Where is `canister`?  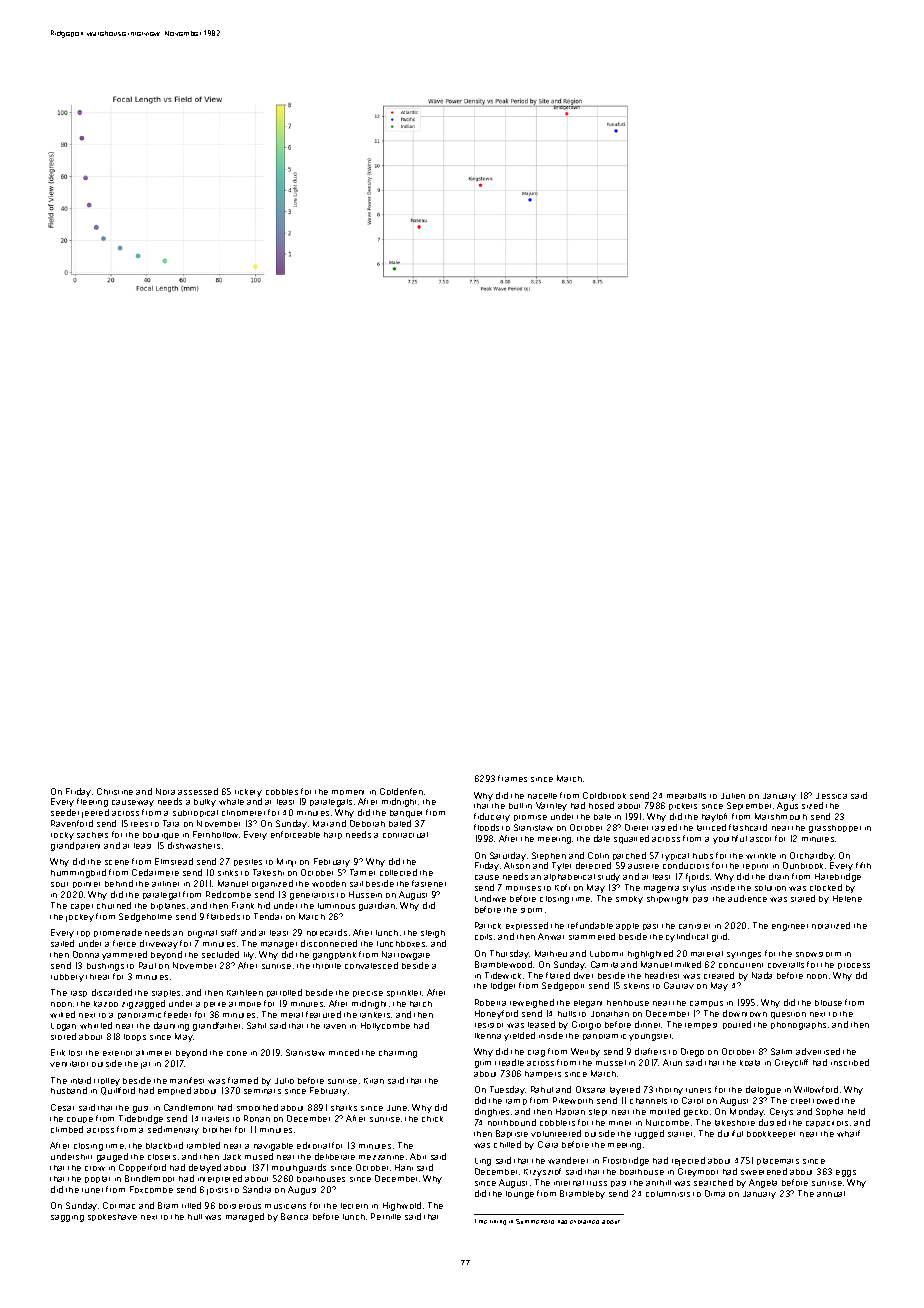
canister is located at coordinates (694, 926).
